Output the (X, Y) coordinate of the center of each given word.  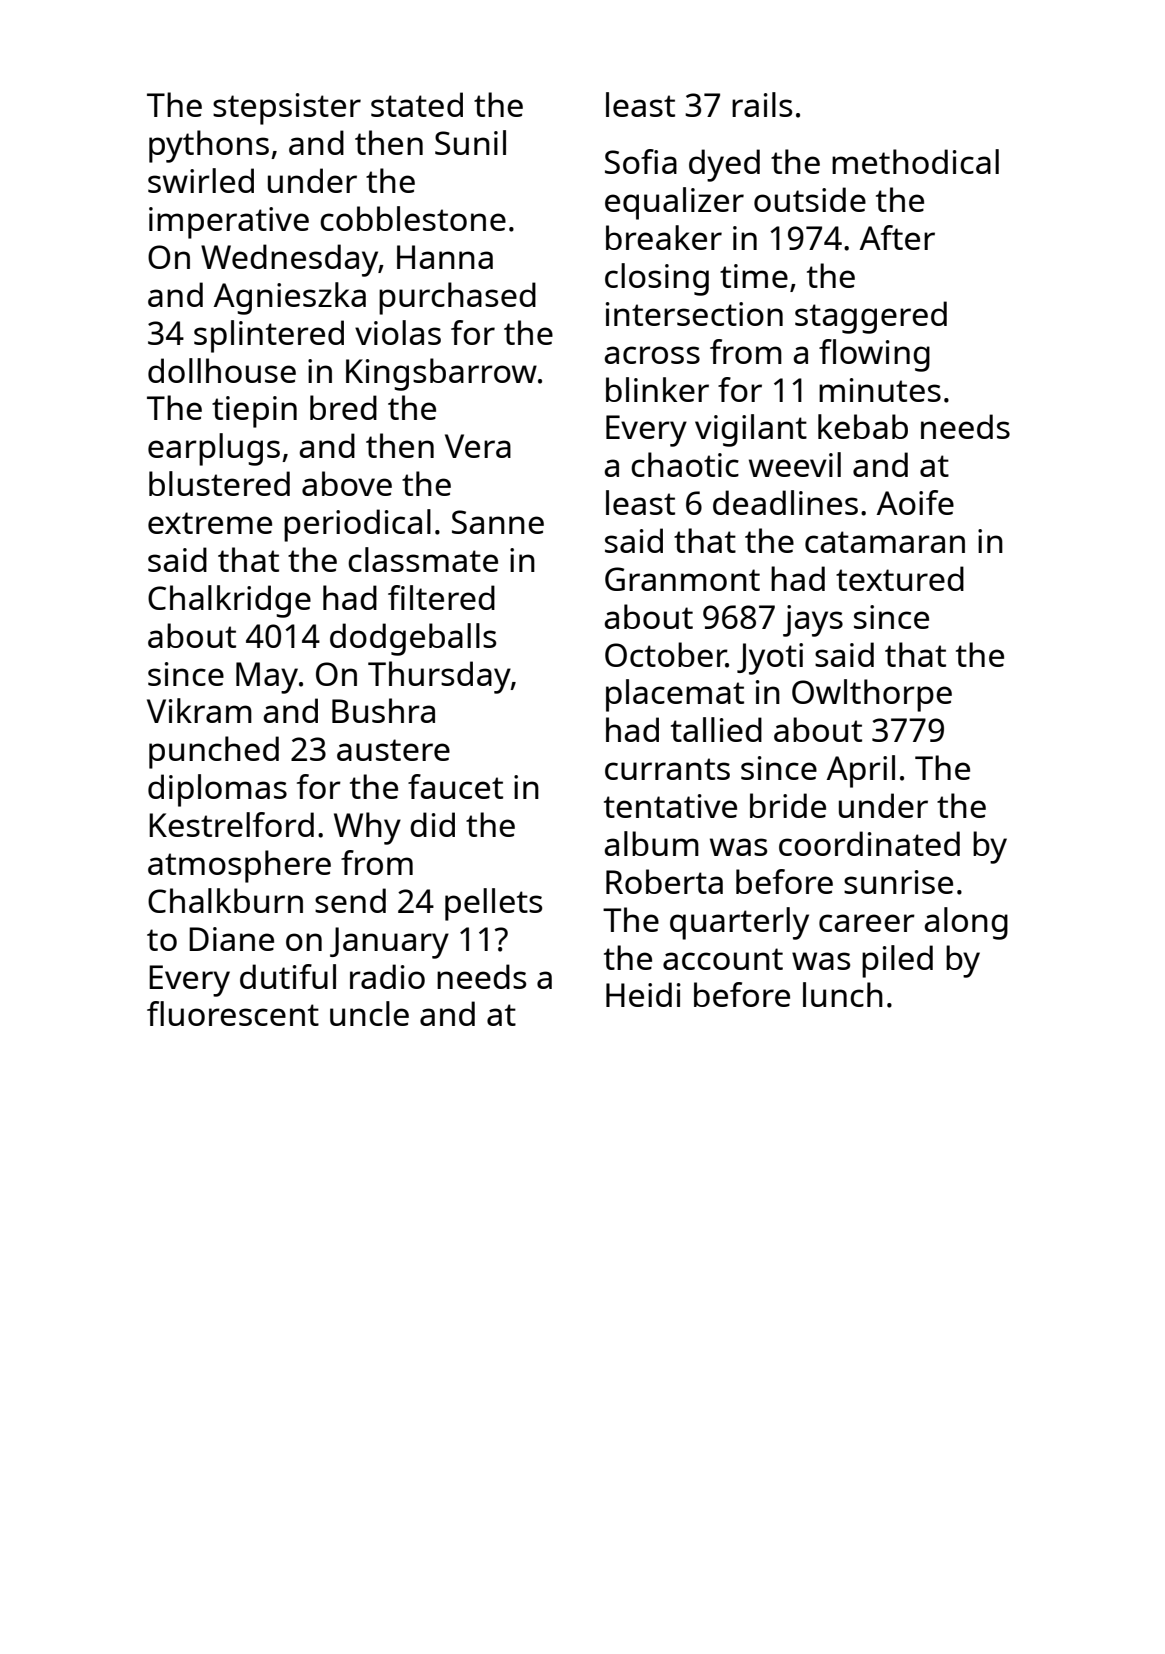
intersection (694, 314)
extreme (210, 523)
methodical (915, 161)
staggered (871, 317)
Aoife (915, 502)
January (389, 943)
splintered (269, 336)
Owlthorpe (872, 695)
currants (667, 769)
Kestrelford (231, 824)
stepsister (287, 109)
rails (762, 104)
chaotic (685, 464)
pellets (493, 904)
